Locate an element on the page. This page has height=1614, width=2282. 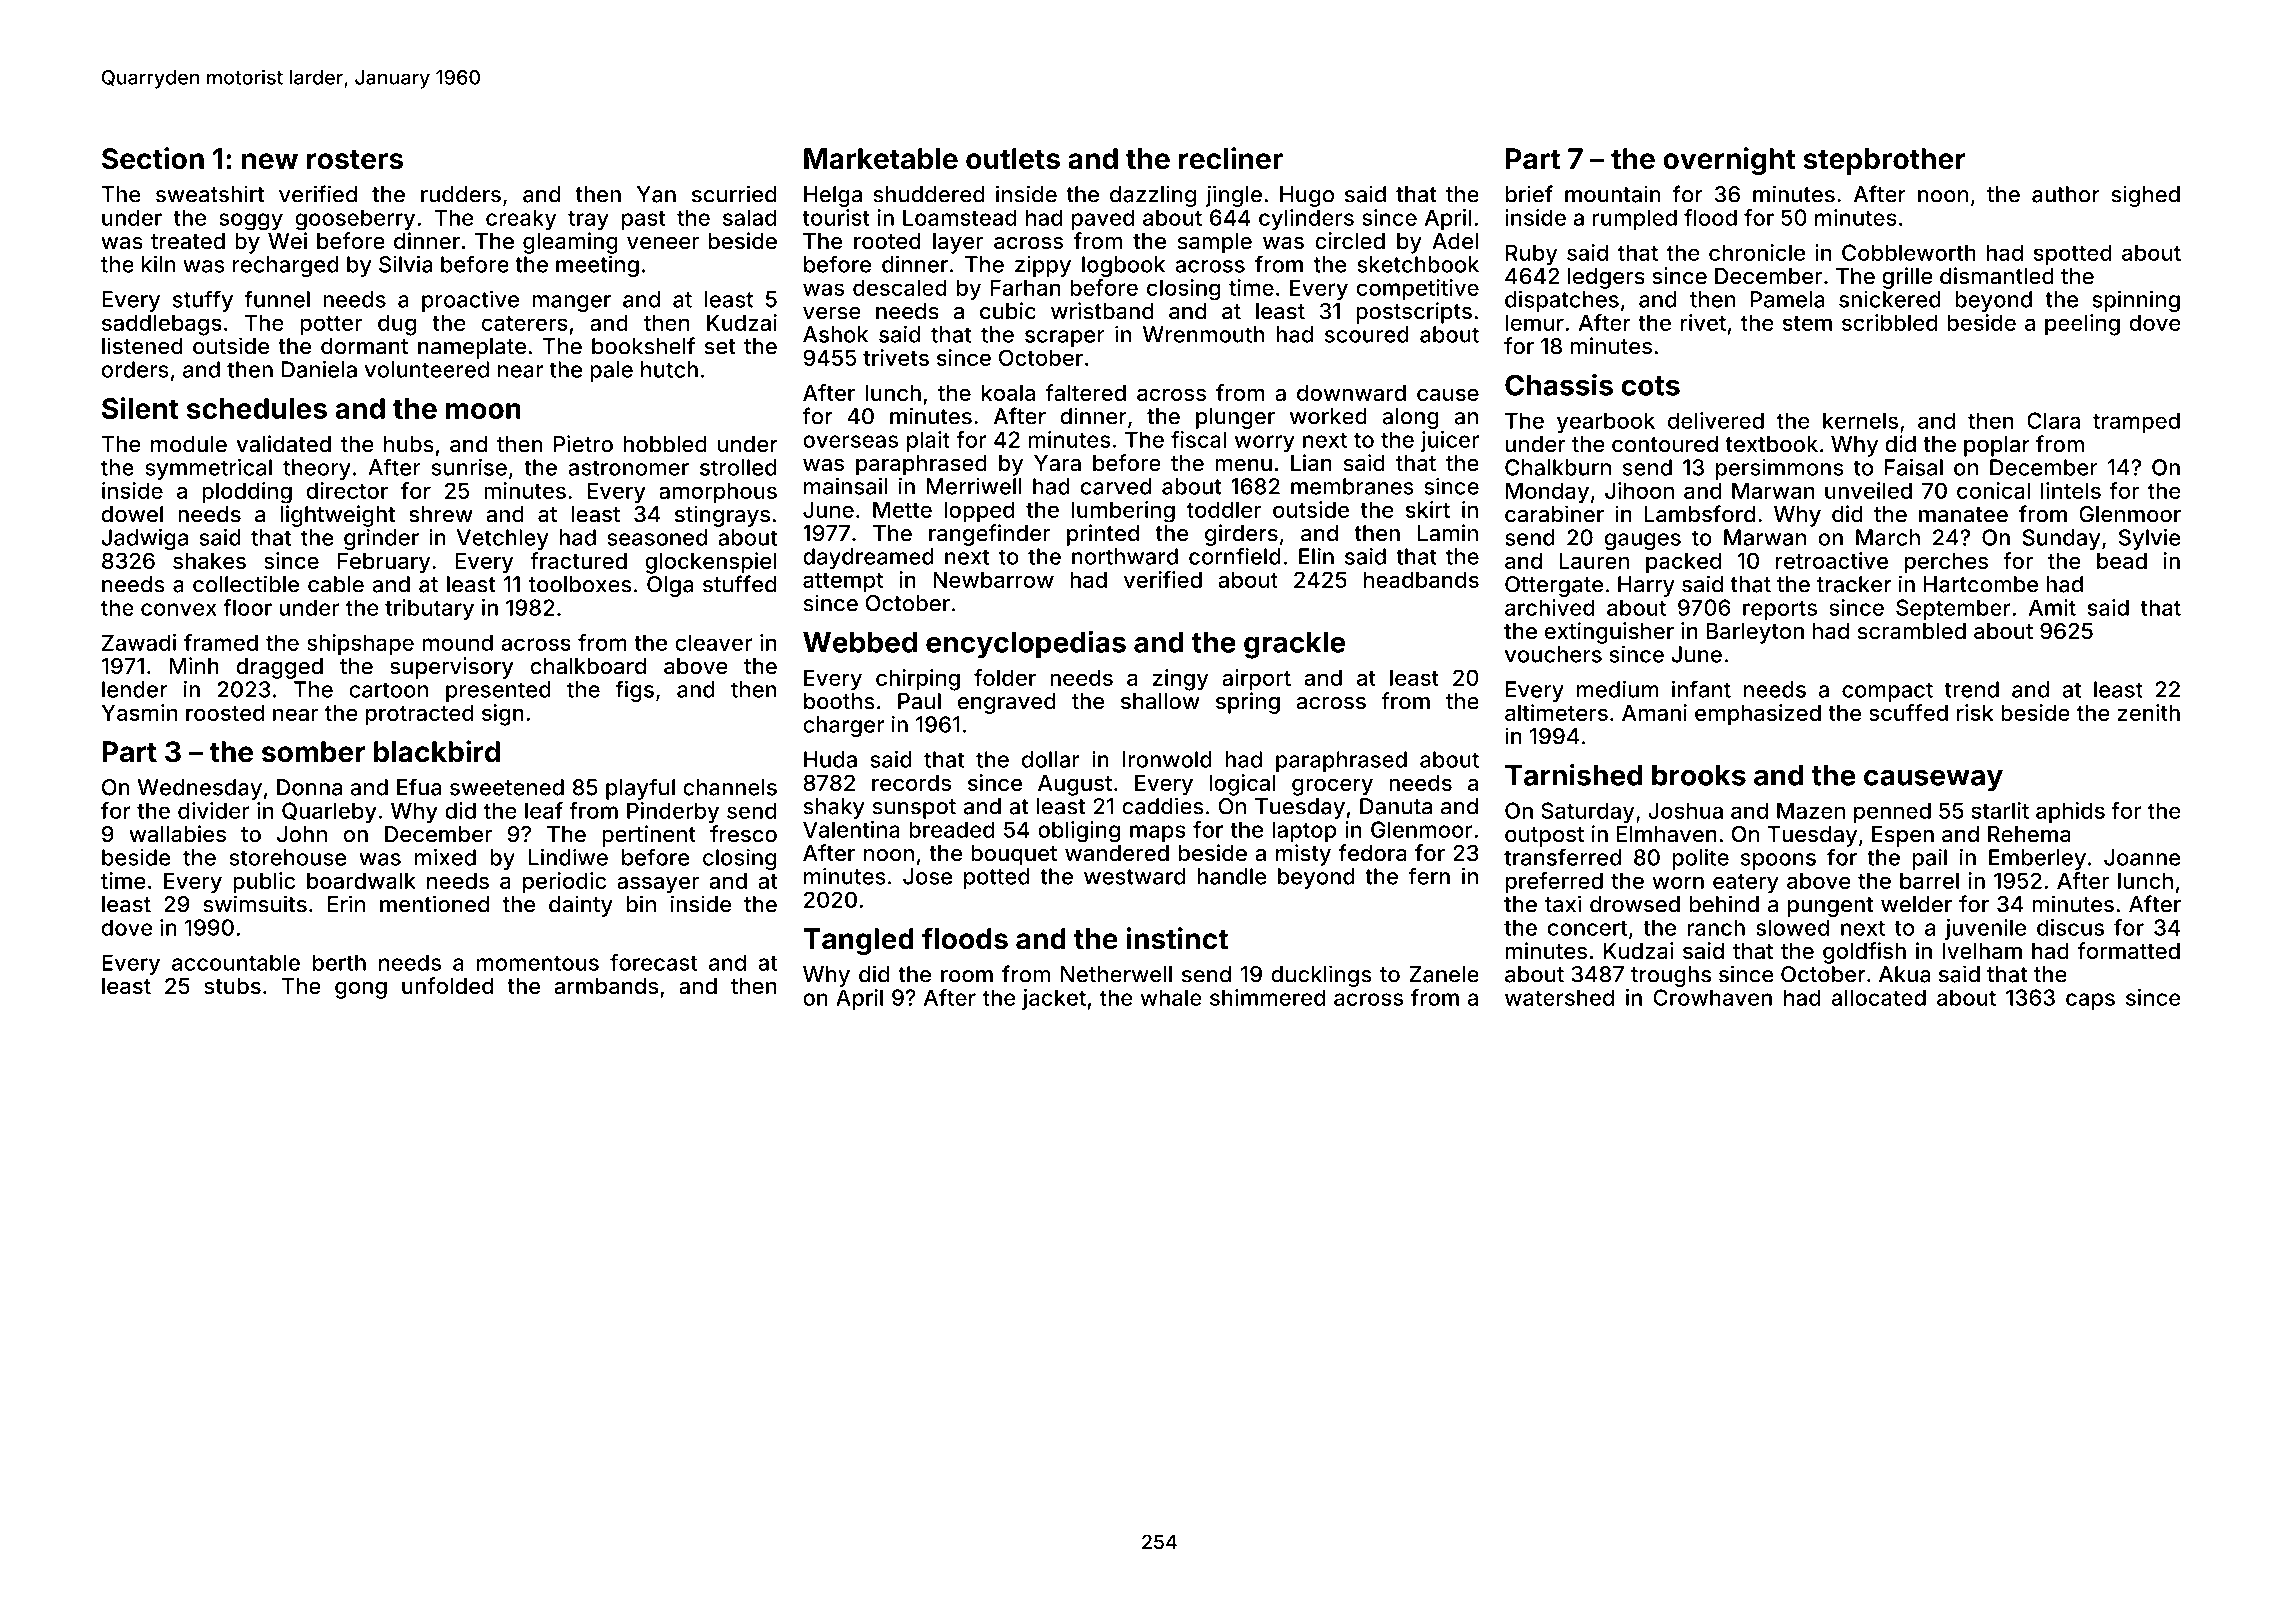
Section is located at coordinates (153, 158).
